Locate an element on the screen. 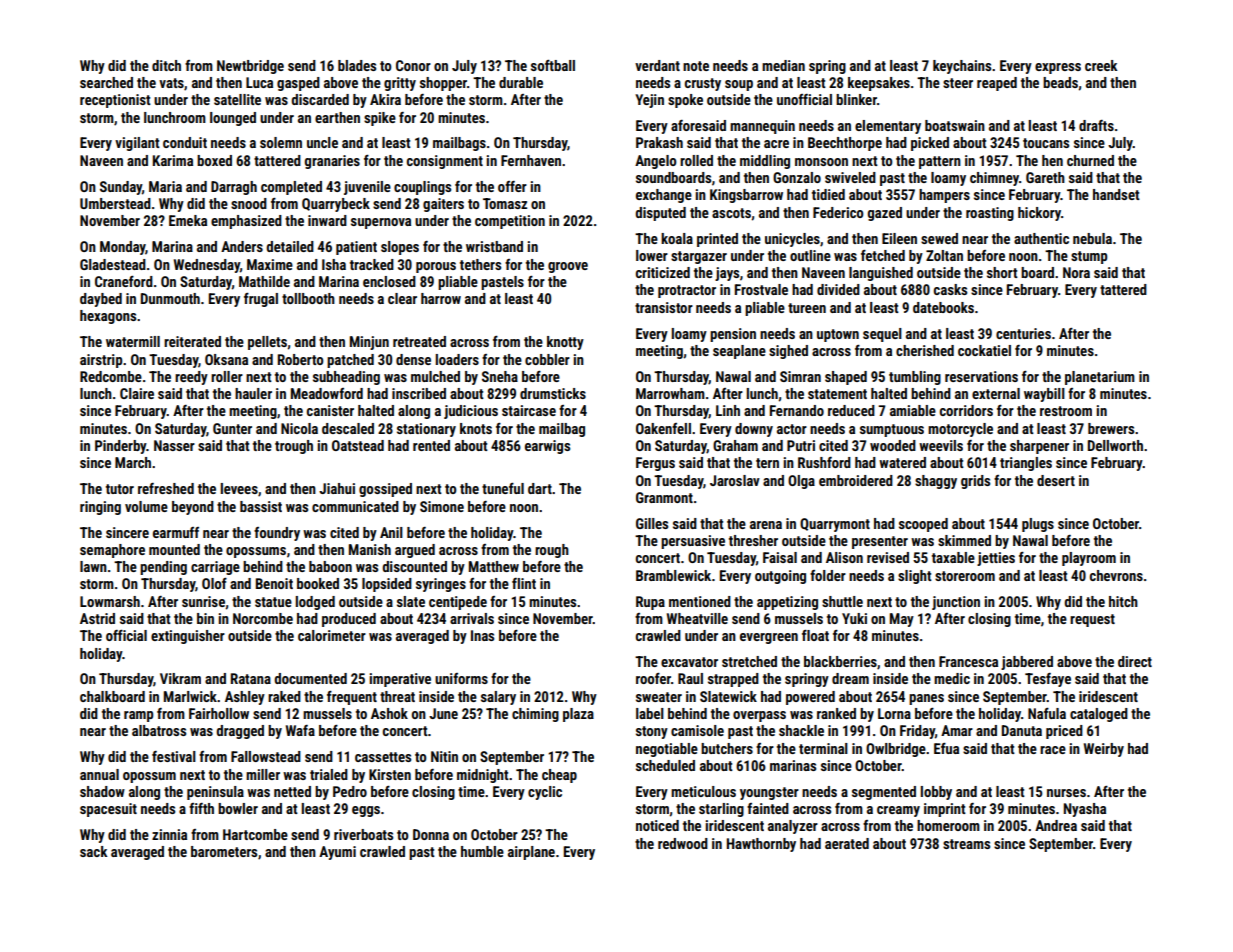  elementary is located at coordinates (888, 127).
